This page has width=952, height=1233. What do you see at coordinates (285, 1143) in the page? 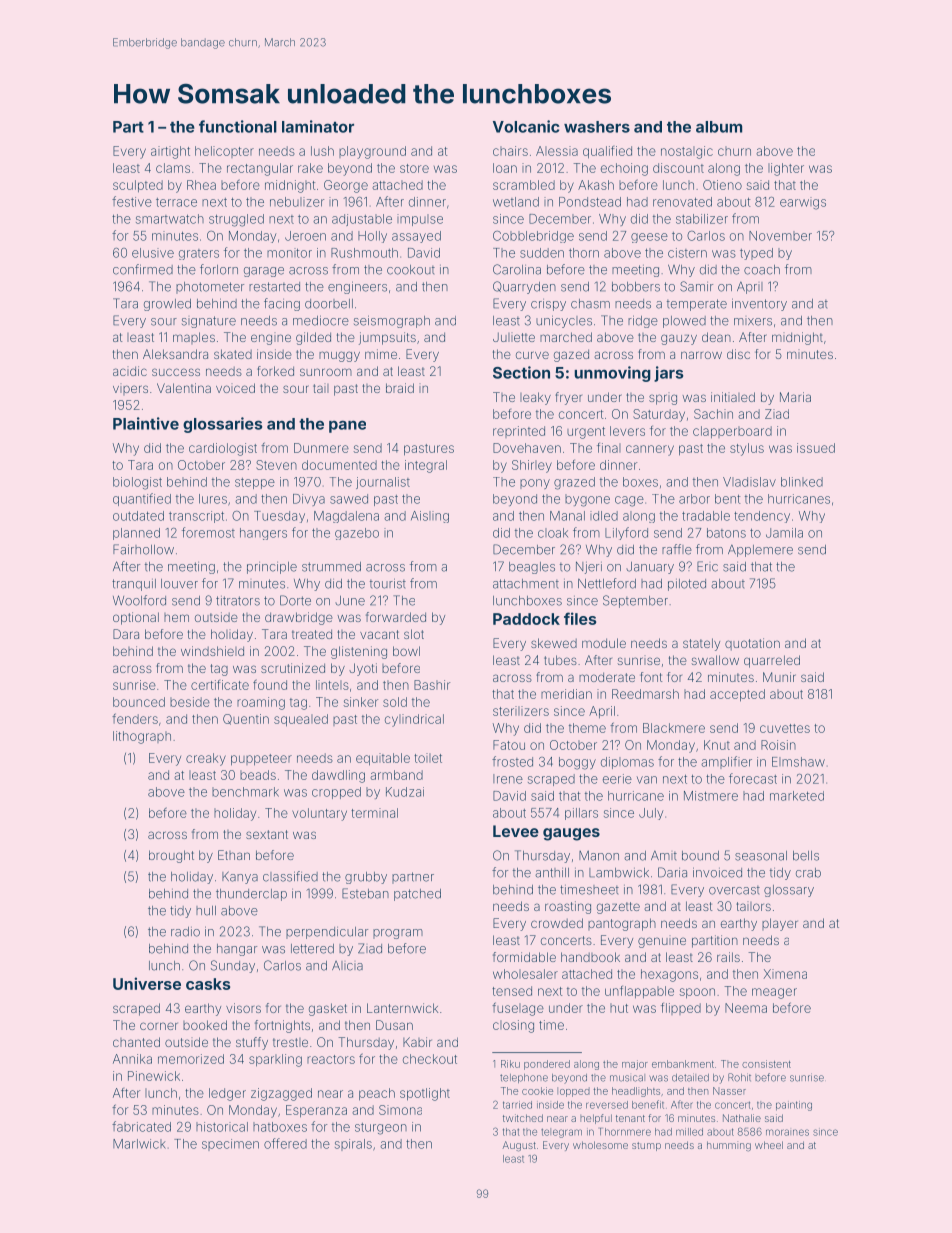
I see `offered` at bounding box center [285, 1143].
